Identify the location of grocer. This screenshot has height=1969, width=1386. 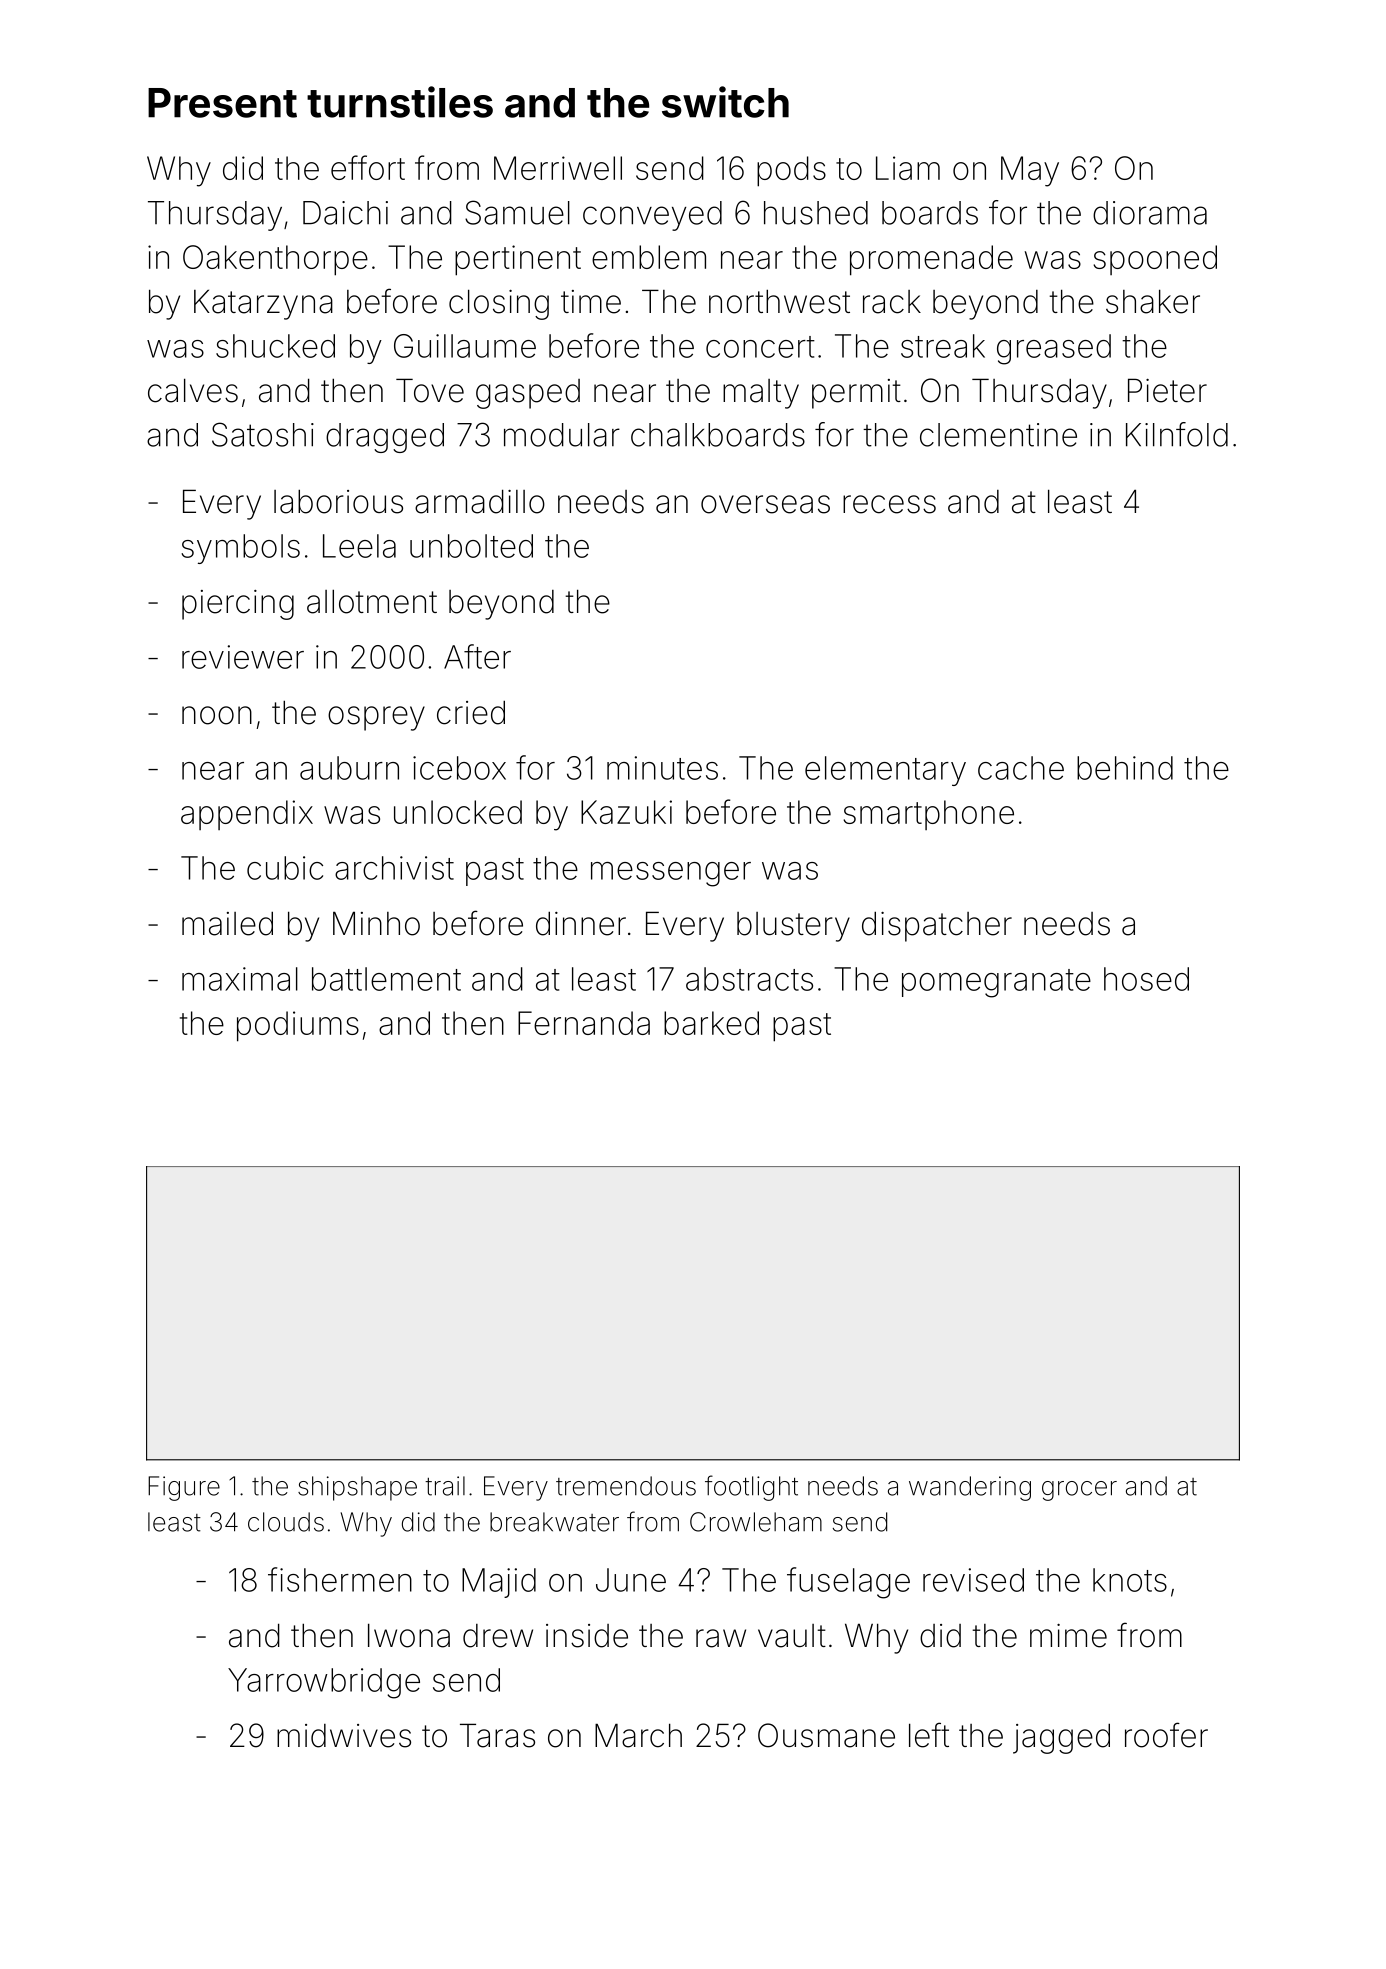
(1079, 1491).
